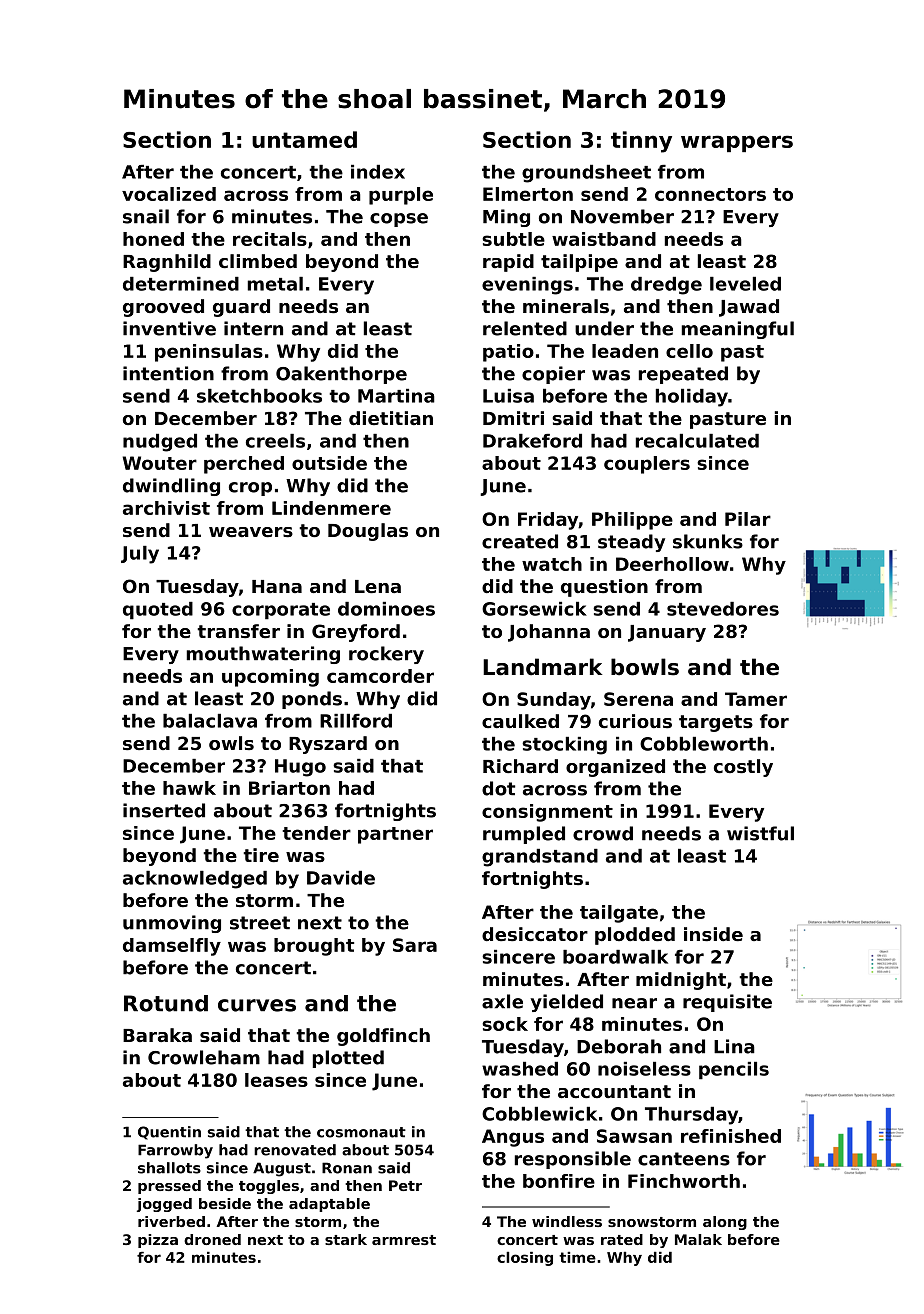  I want to click on unmoving, so click(172, 924).
